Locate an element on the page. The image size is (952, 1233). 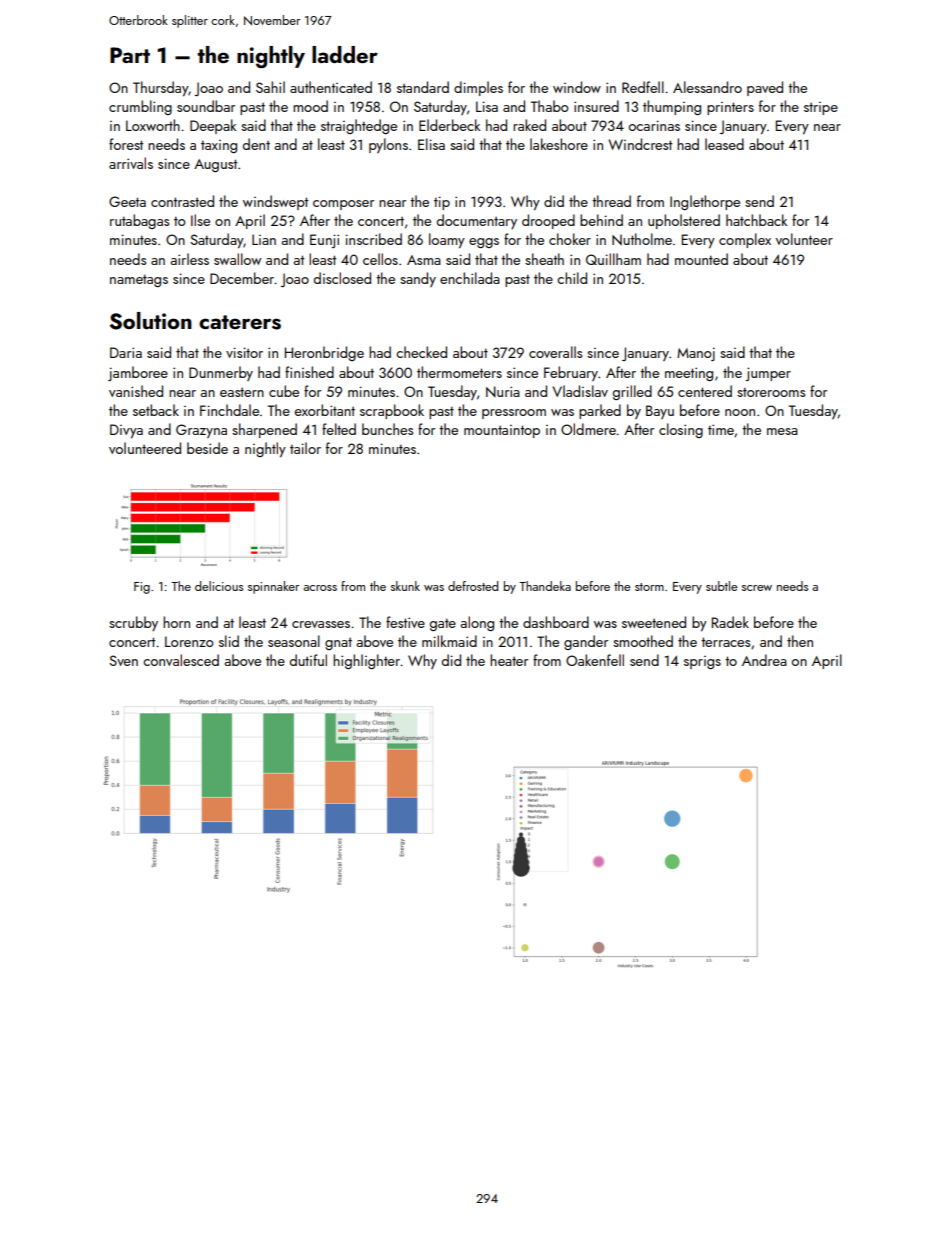
window is located at coordinates (577, 87).
